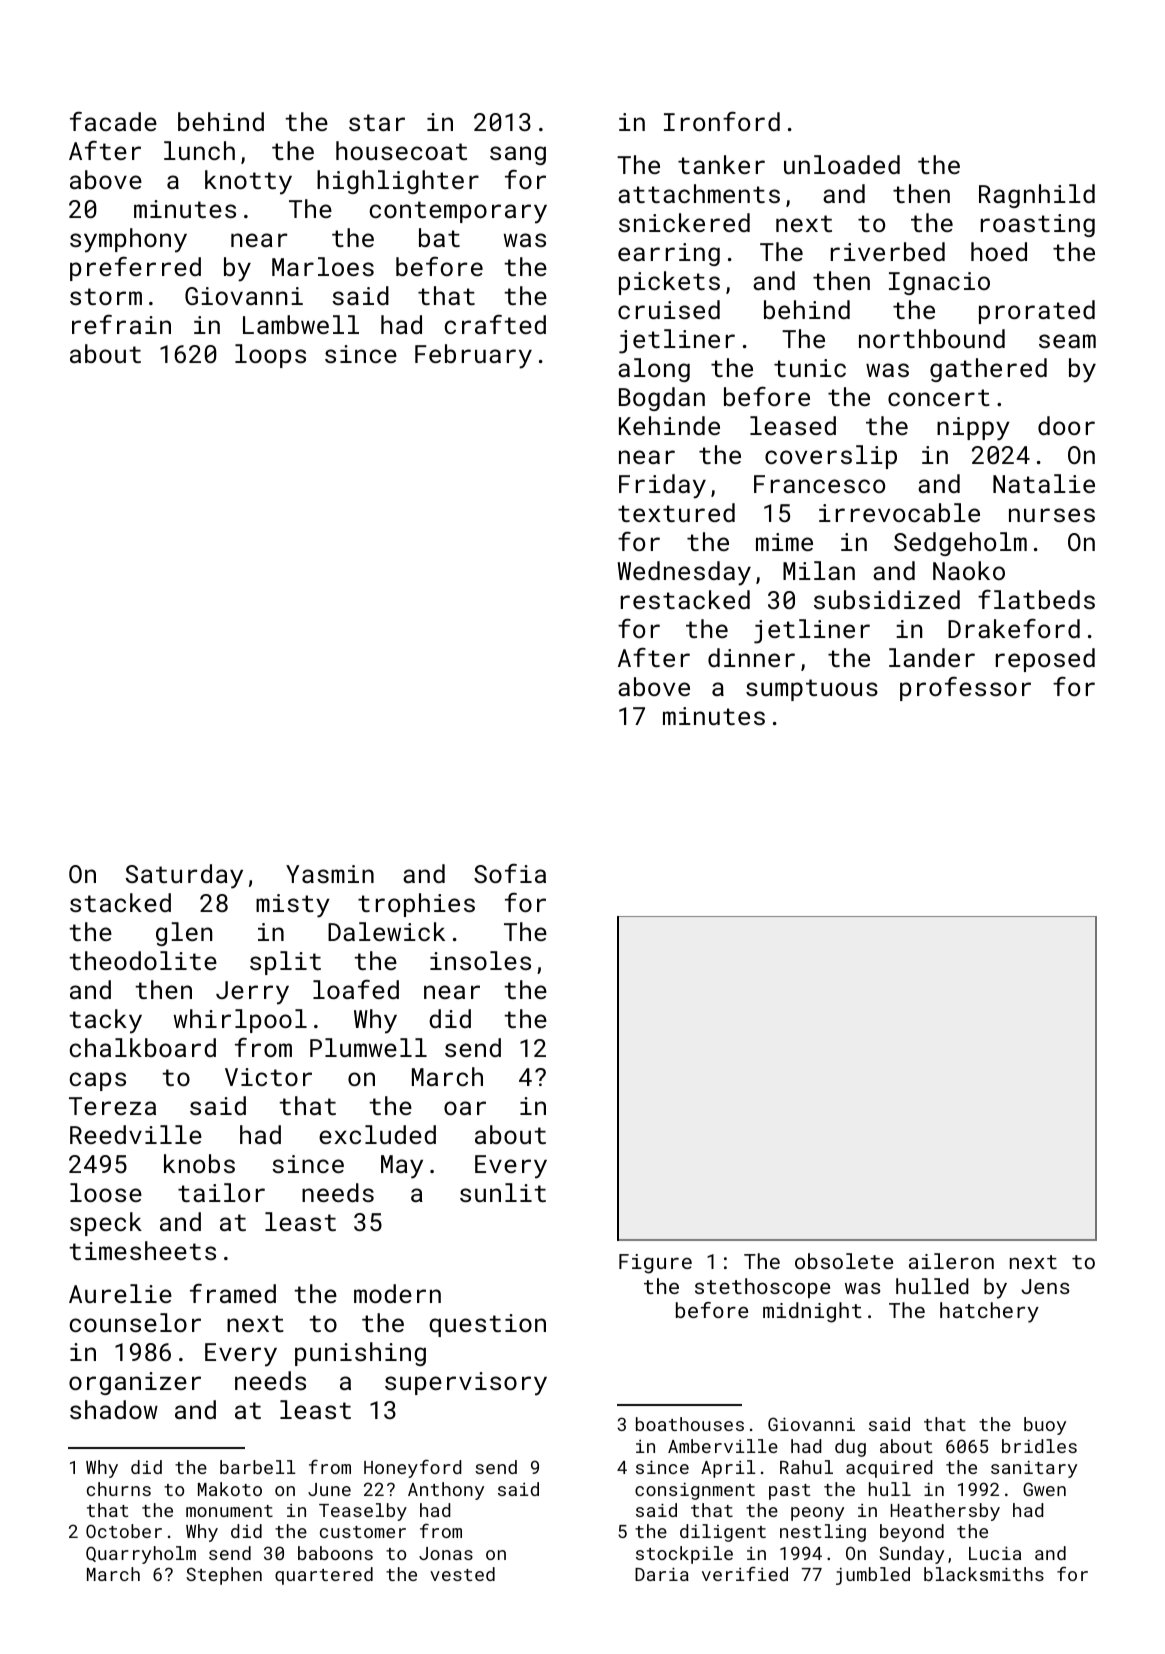 Image resolution: width=1165 pixels, height=1654 pixels. Describe the element at coordinates (662, 1574) in the screenshot. I see `Daria` at that location.
